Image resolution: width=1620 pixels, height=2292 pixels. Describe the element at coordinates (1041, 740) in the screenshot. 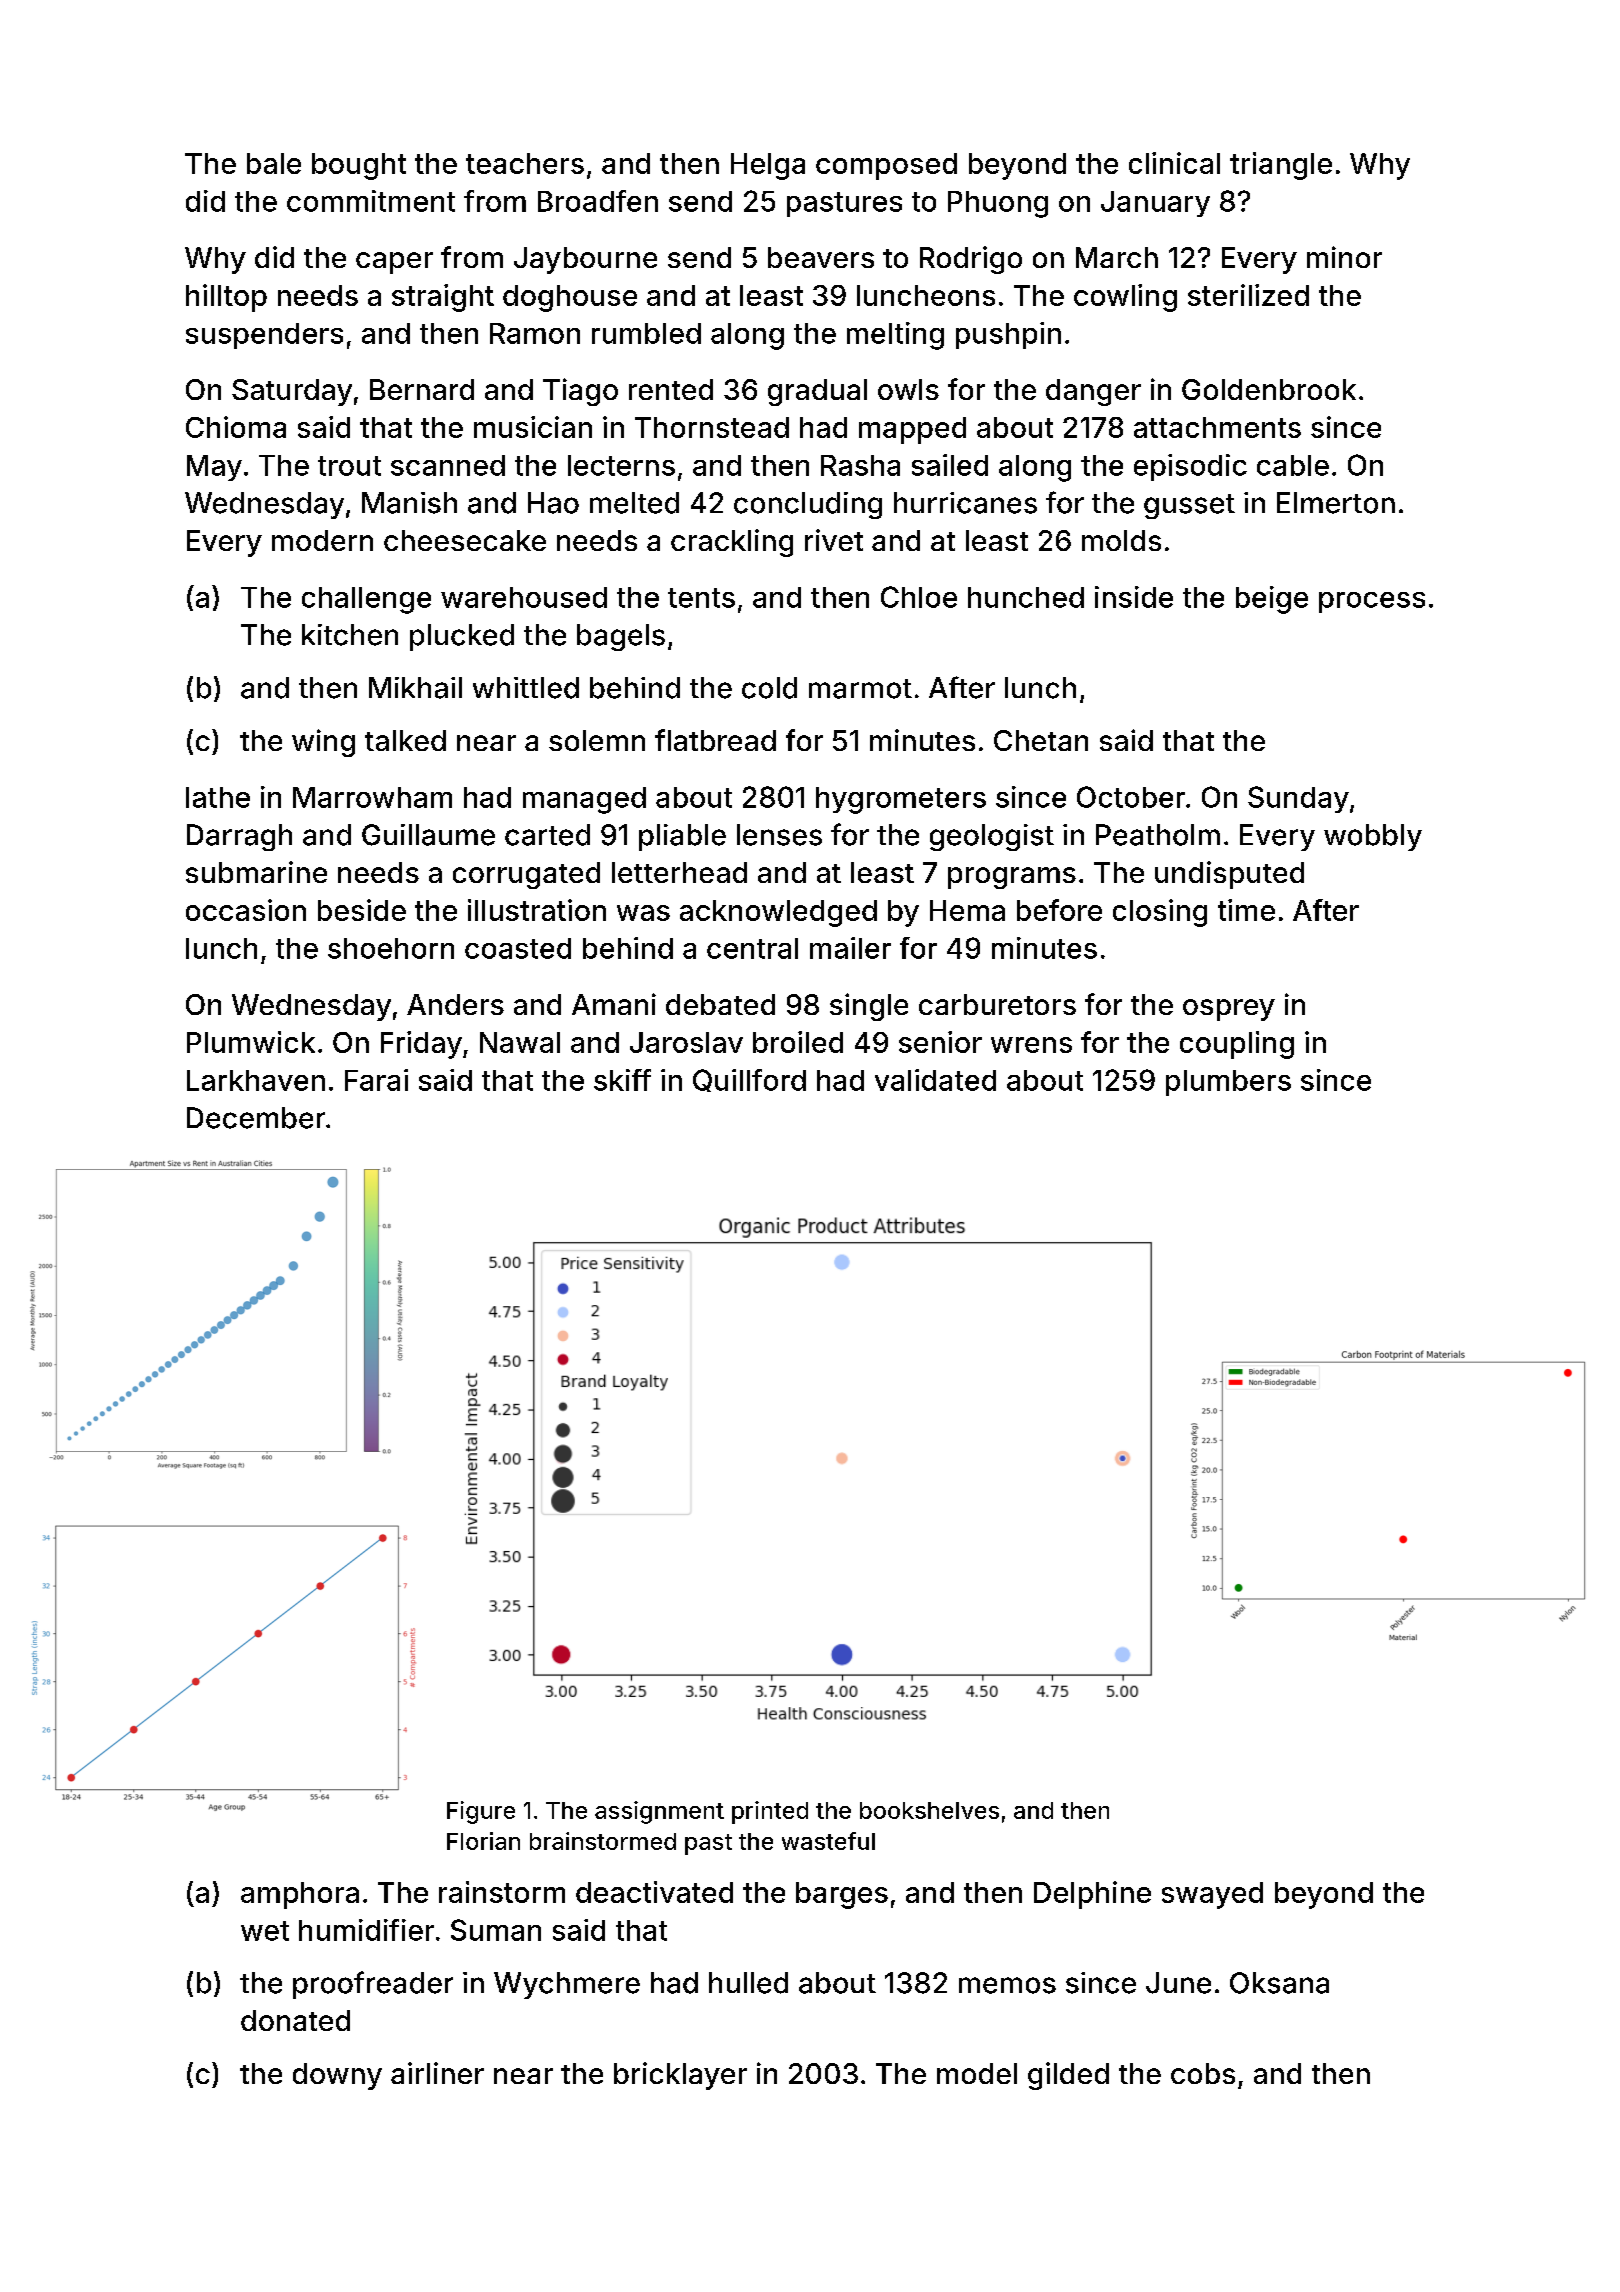

I see `Chetan` at that location.
